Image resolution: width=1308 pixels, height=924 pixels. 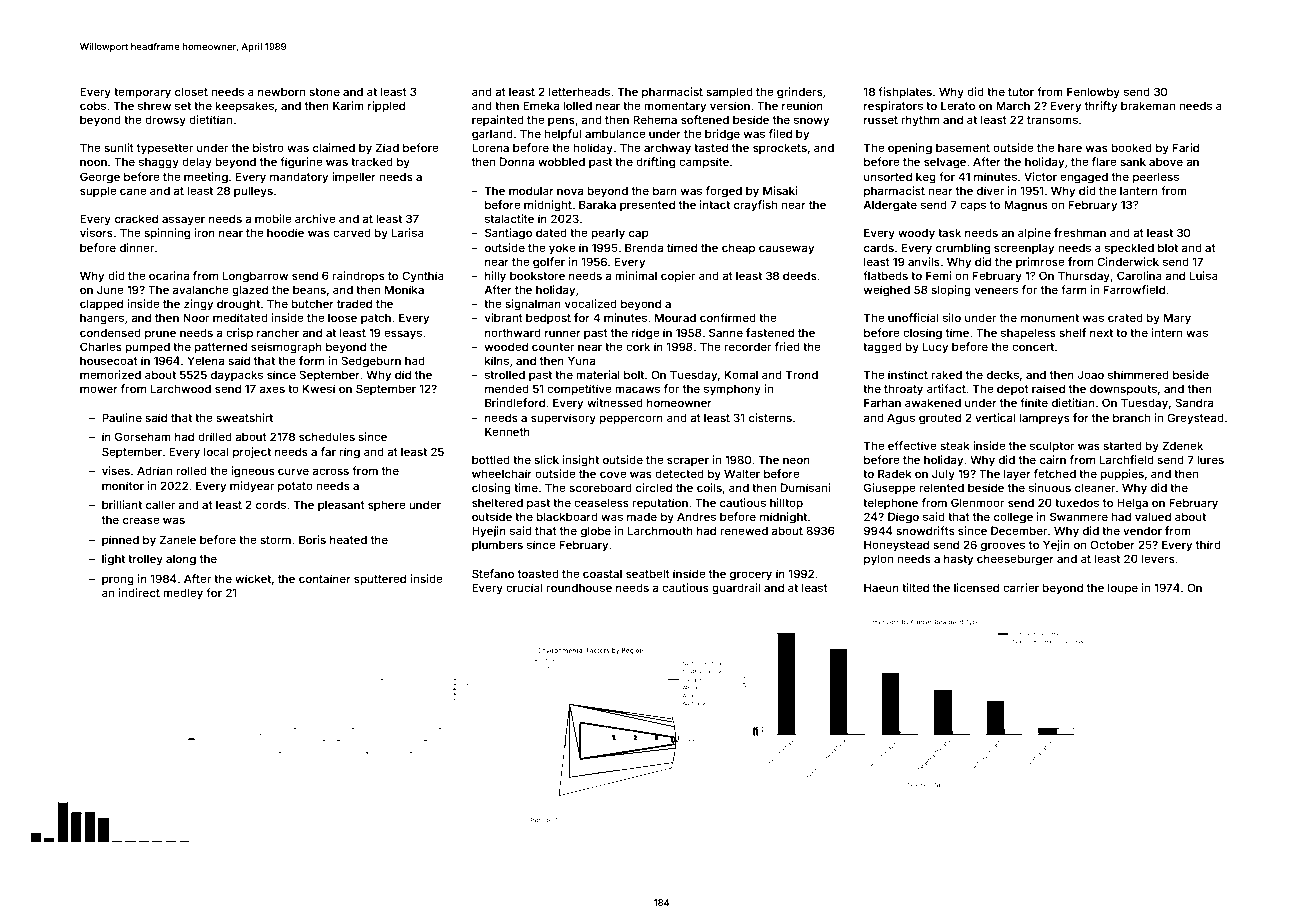 I want to click on newborn, so click(x=281, y=91).
